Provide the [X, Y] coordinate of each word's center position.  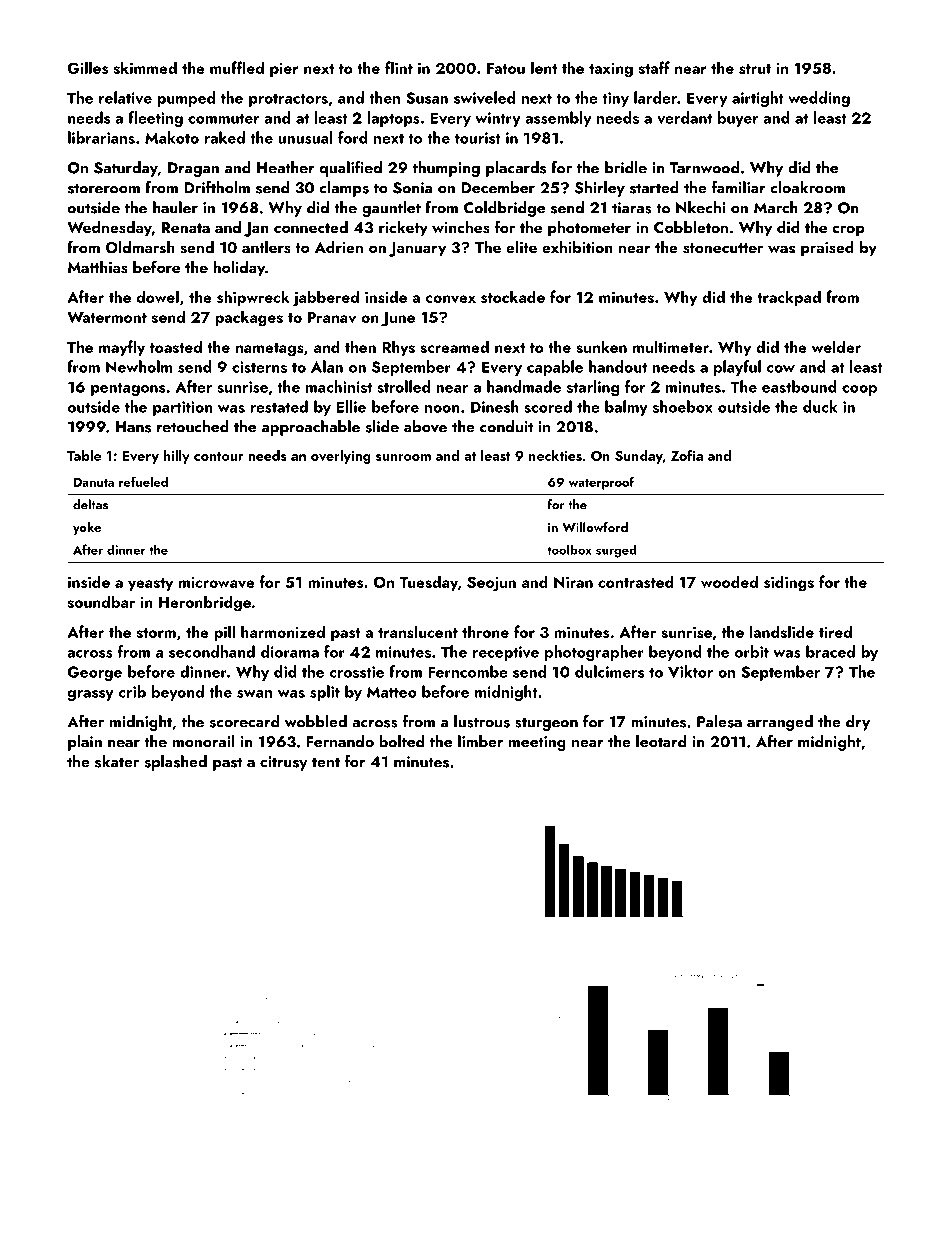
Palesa [719, 721]
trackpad [789, 298]
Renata [186, 227]
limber [480, 741]
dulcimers [609, 671]
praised [827, 249]
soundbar [101, 601]
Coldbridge [504, 209]
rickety [403, 229]
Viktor [690, 671]
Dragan [193, 169]
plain [85, 743]
